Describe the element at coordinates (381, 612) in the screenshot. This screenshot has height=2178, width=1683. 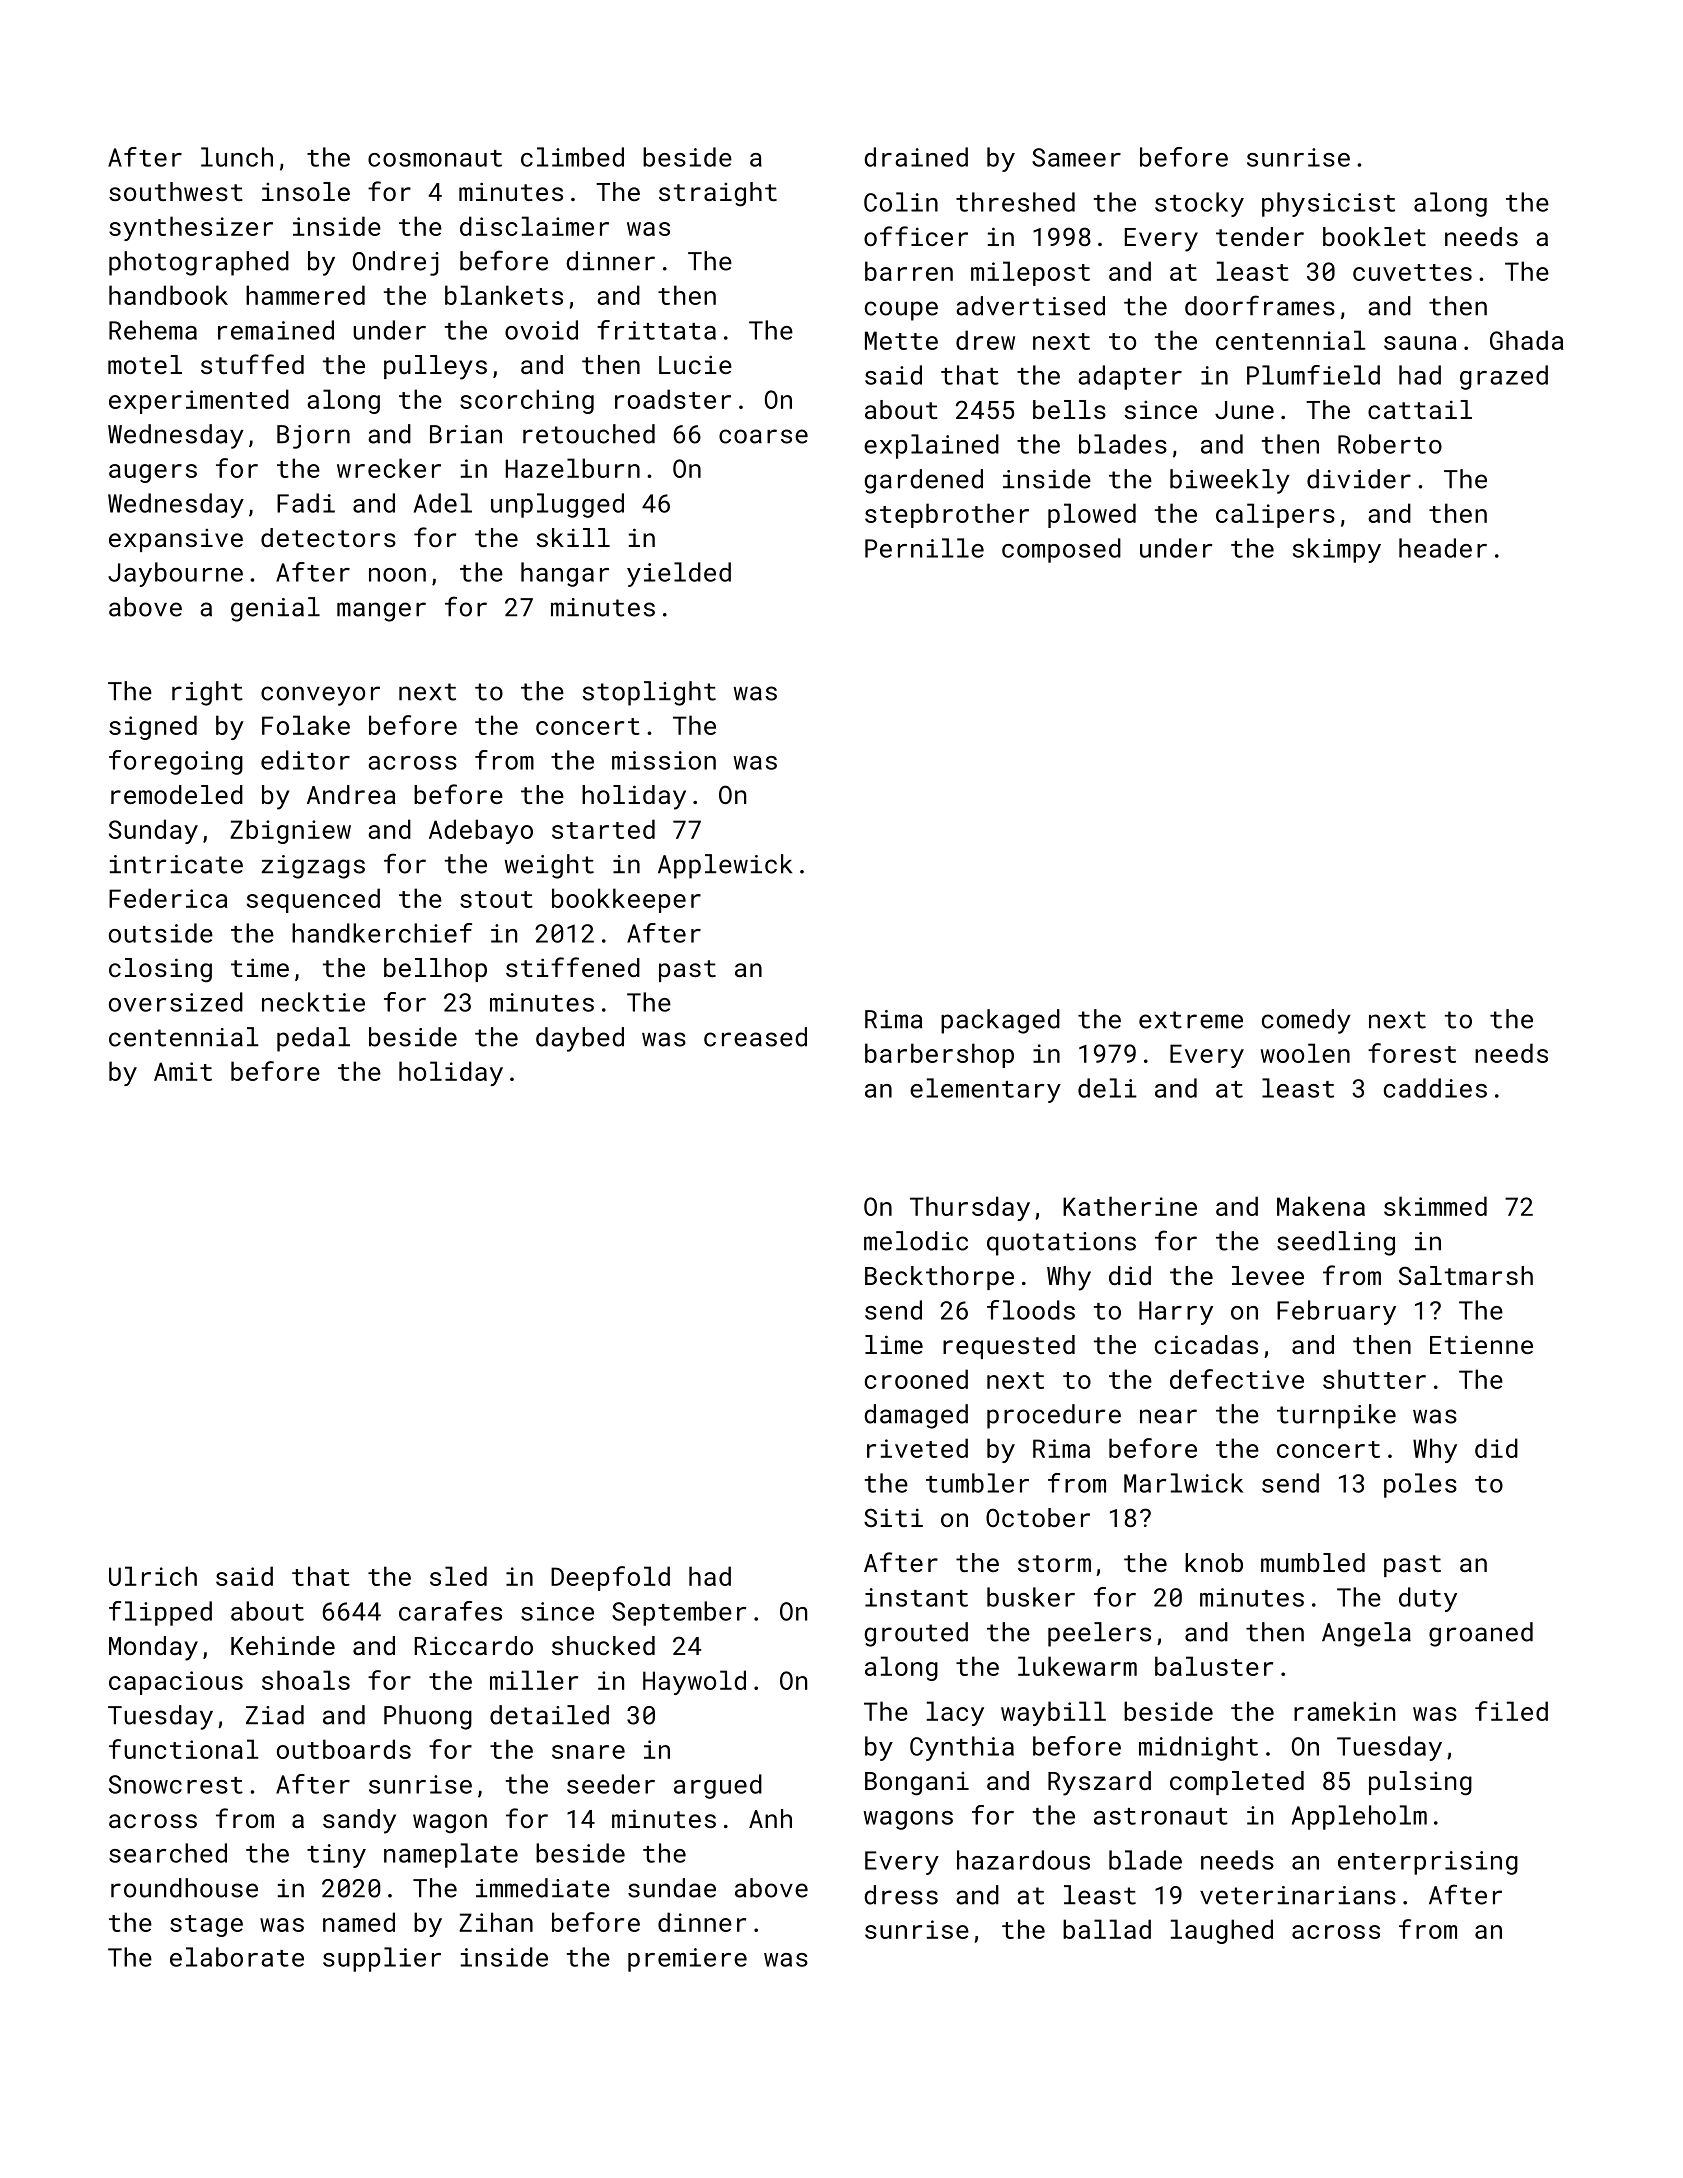
I see `manger` at that location.
